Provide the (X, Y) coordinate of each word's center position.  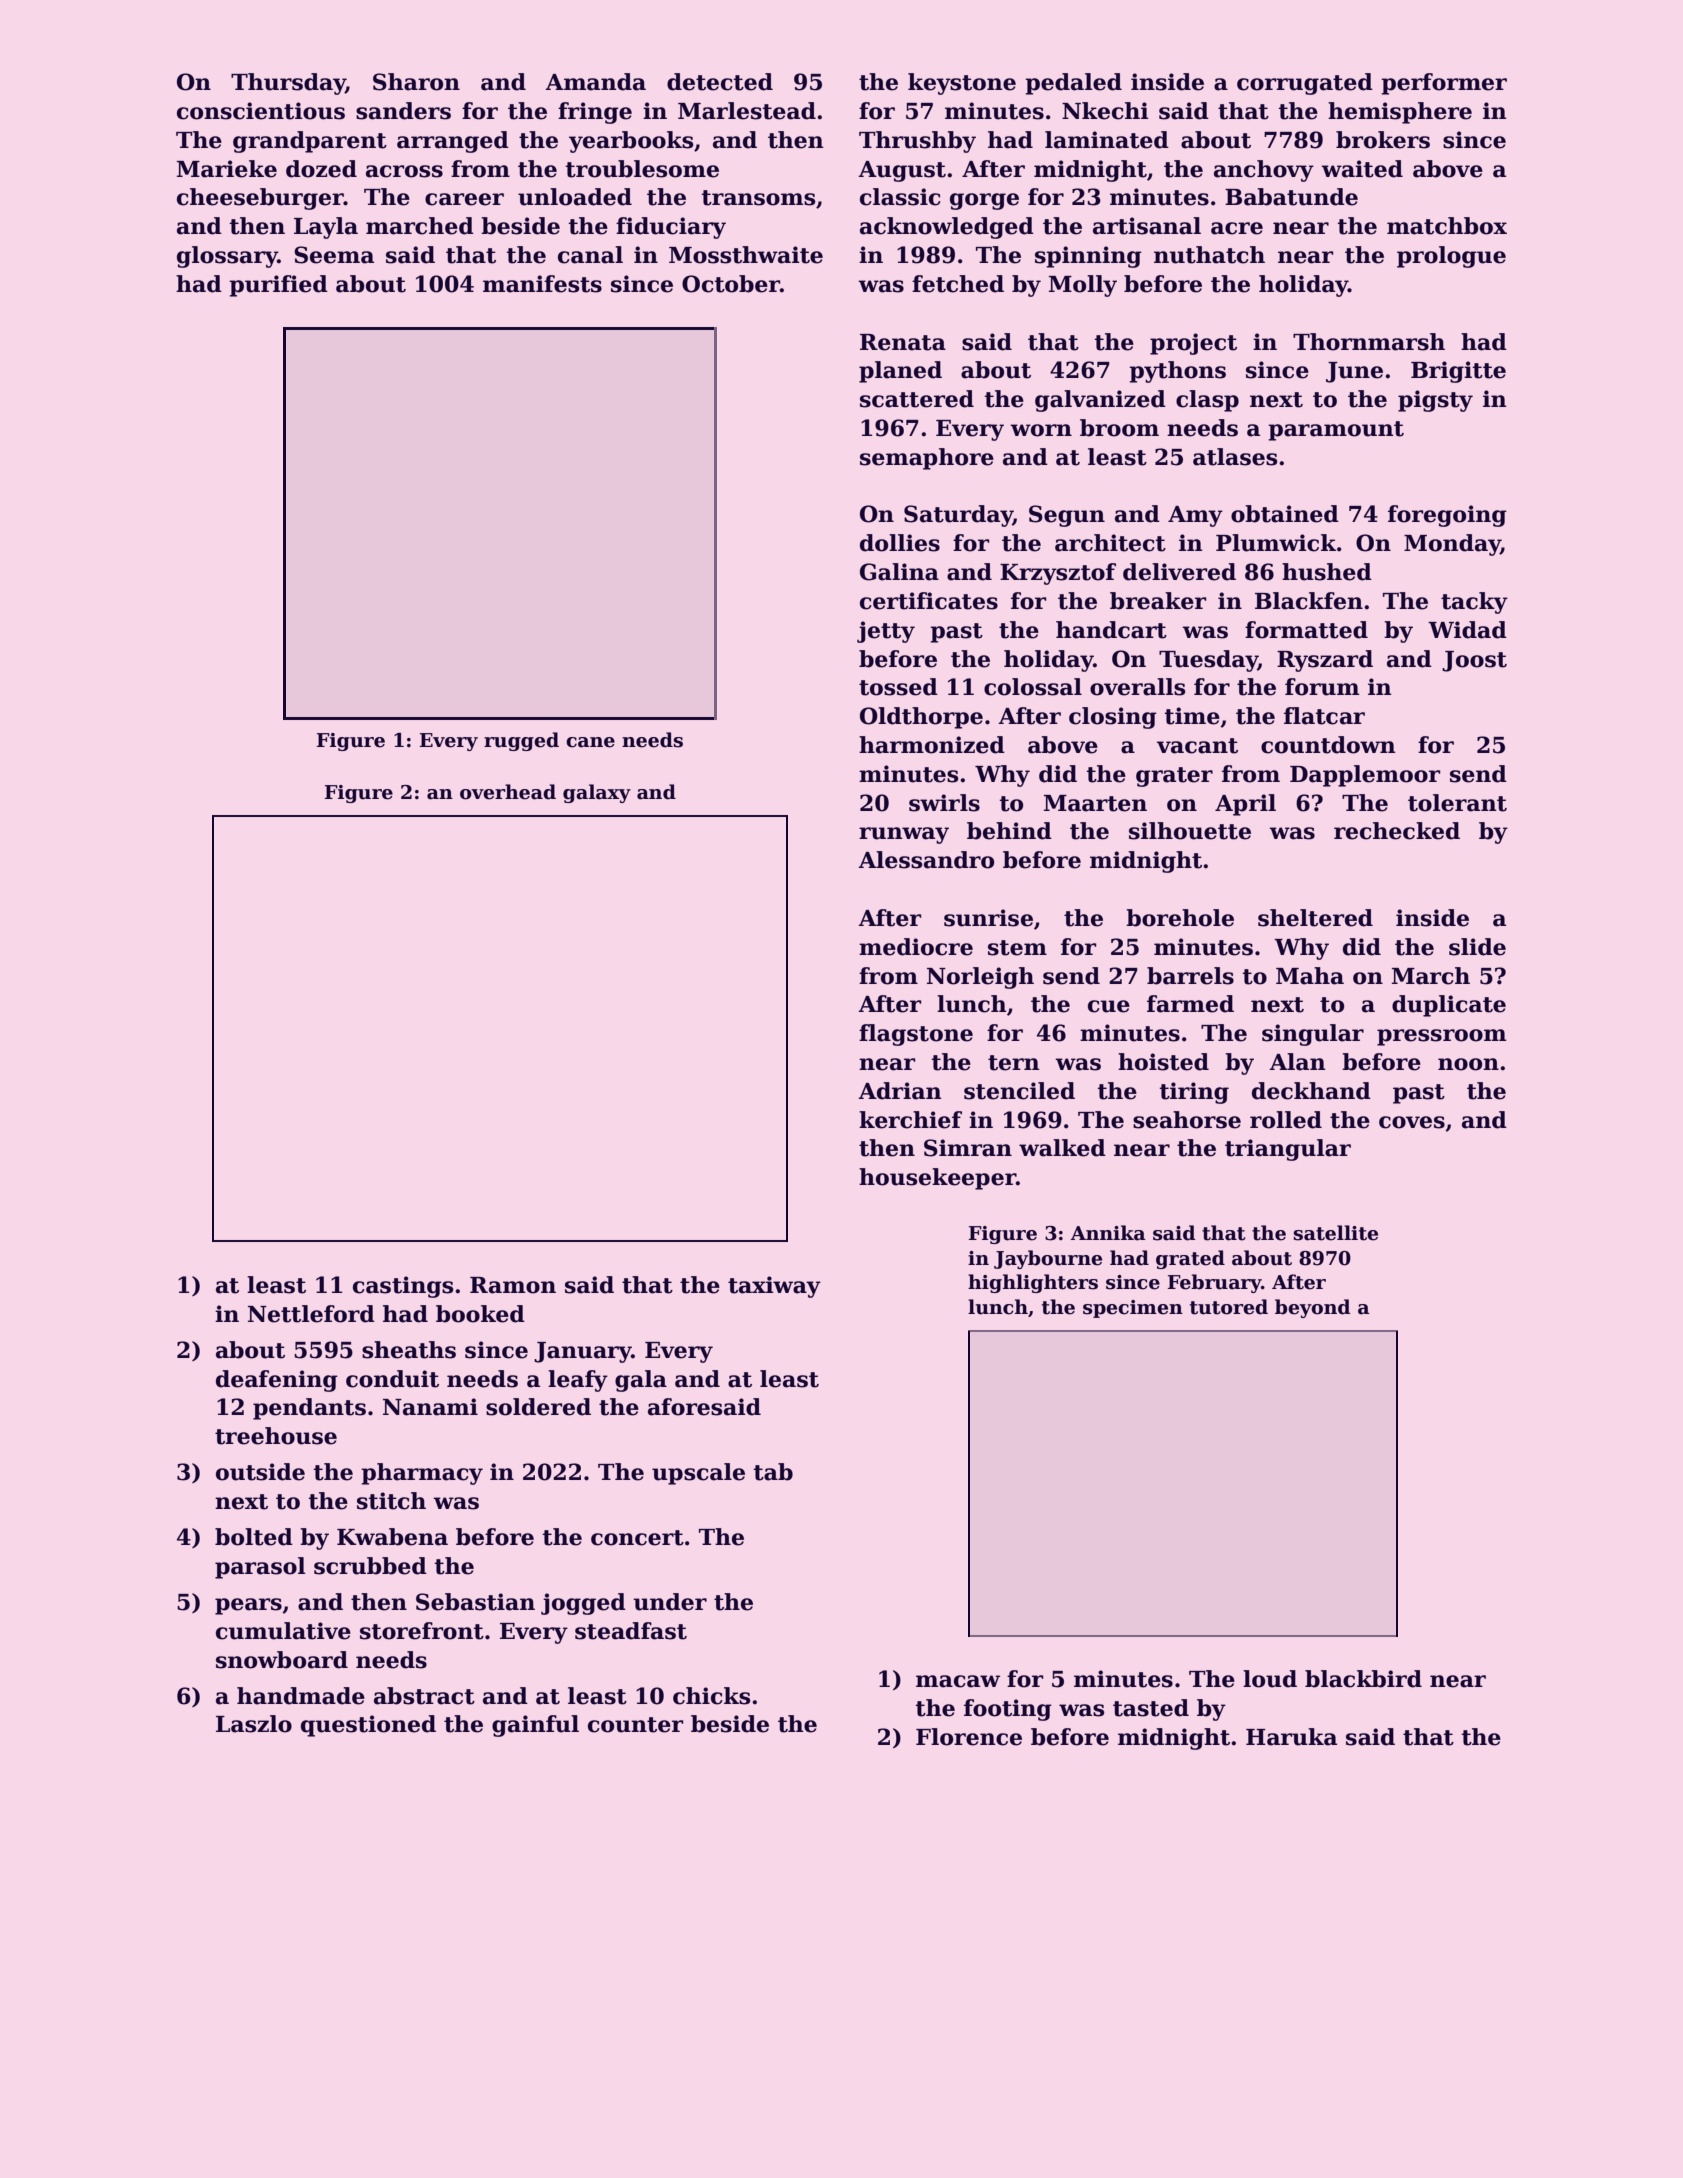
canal (590, 255)
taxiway (774, 1287)
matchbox (1447, 226)
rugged (521, 741)
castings (403, 1287)
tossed (898, 687)
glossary (227, 257)
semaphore (927, 459)
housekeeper (937, 1179)
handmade (301, 1696)
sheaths (409, 1350)
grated (1190, 1259)
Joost (1474, 661)
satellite (1336, 1233)
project (1193, 344)
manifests (542, 284)
